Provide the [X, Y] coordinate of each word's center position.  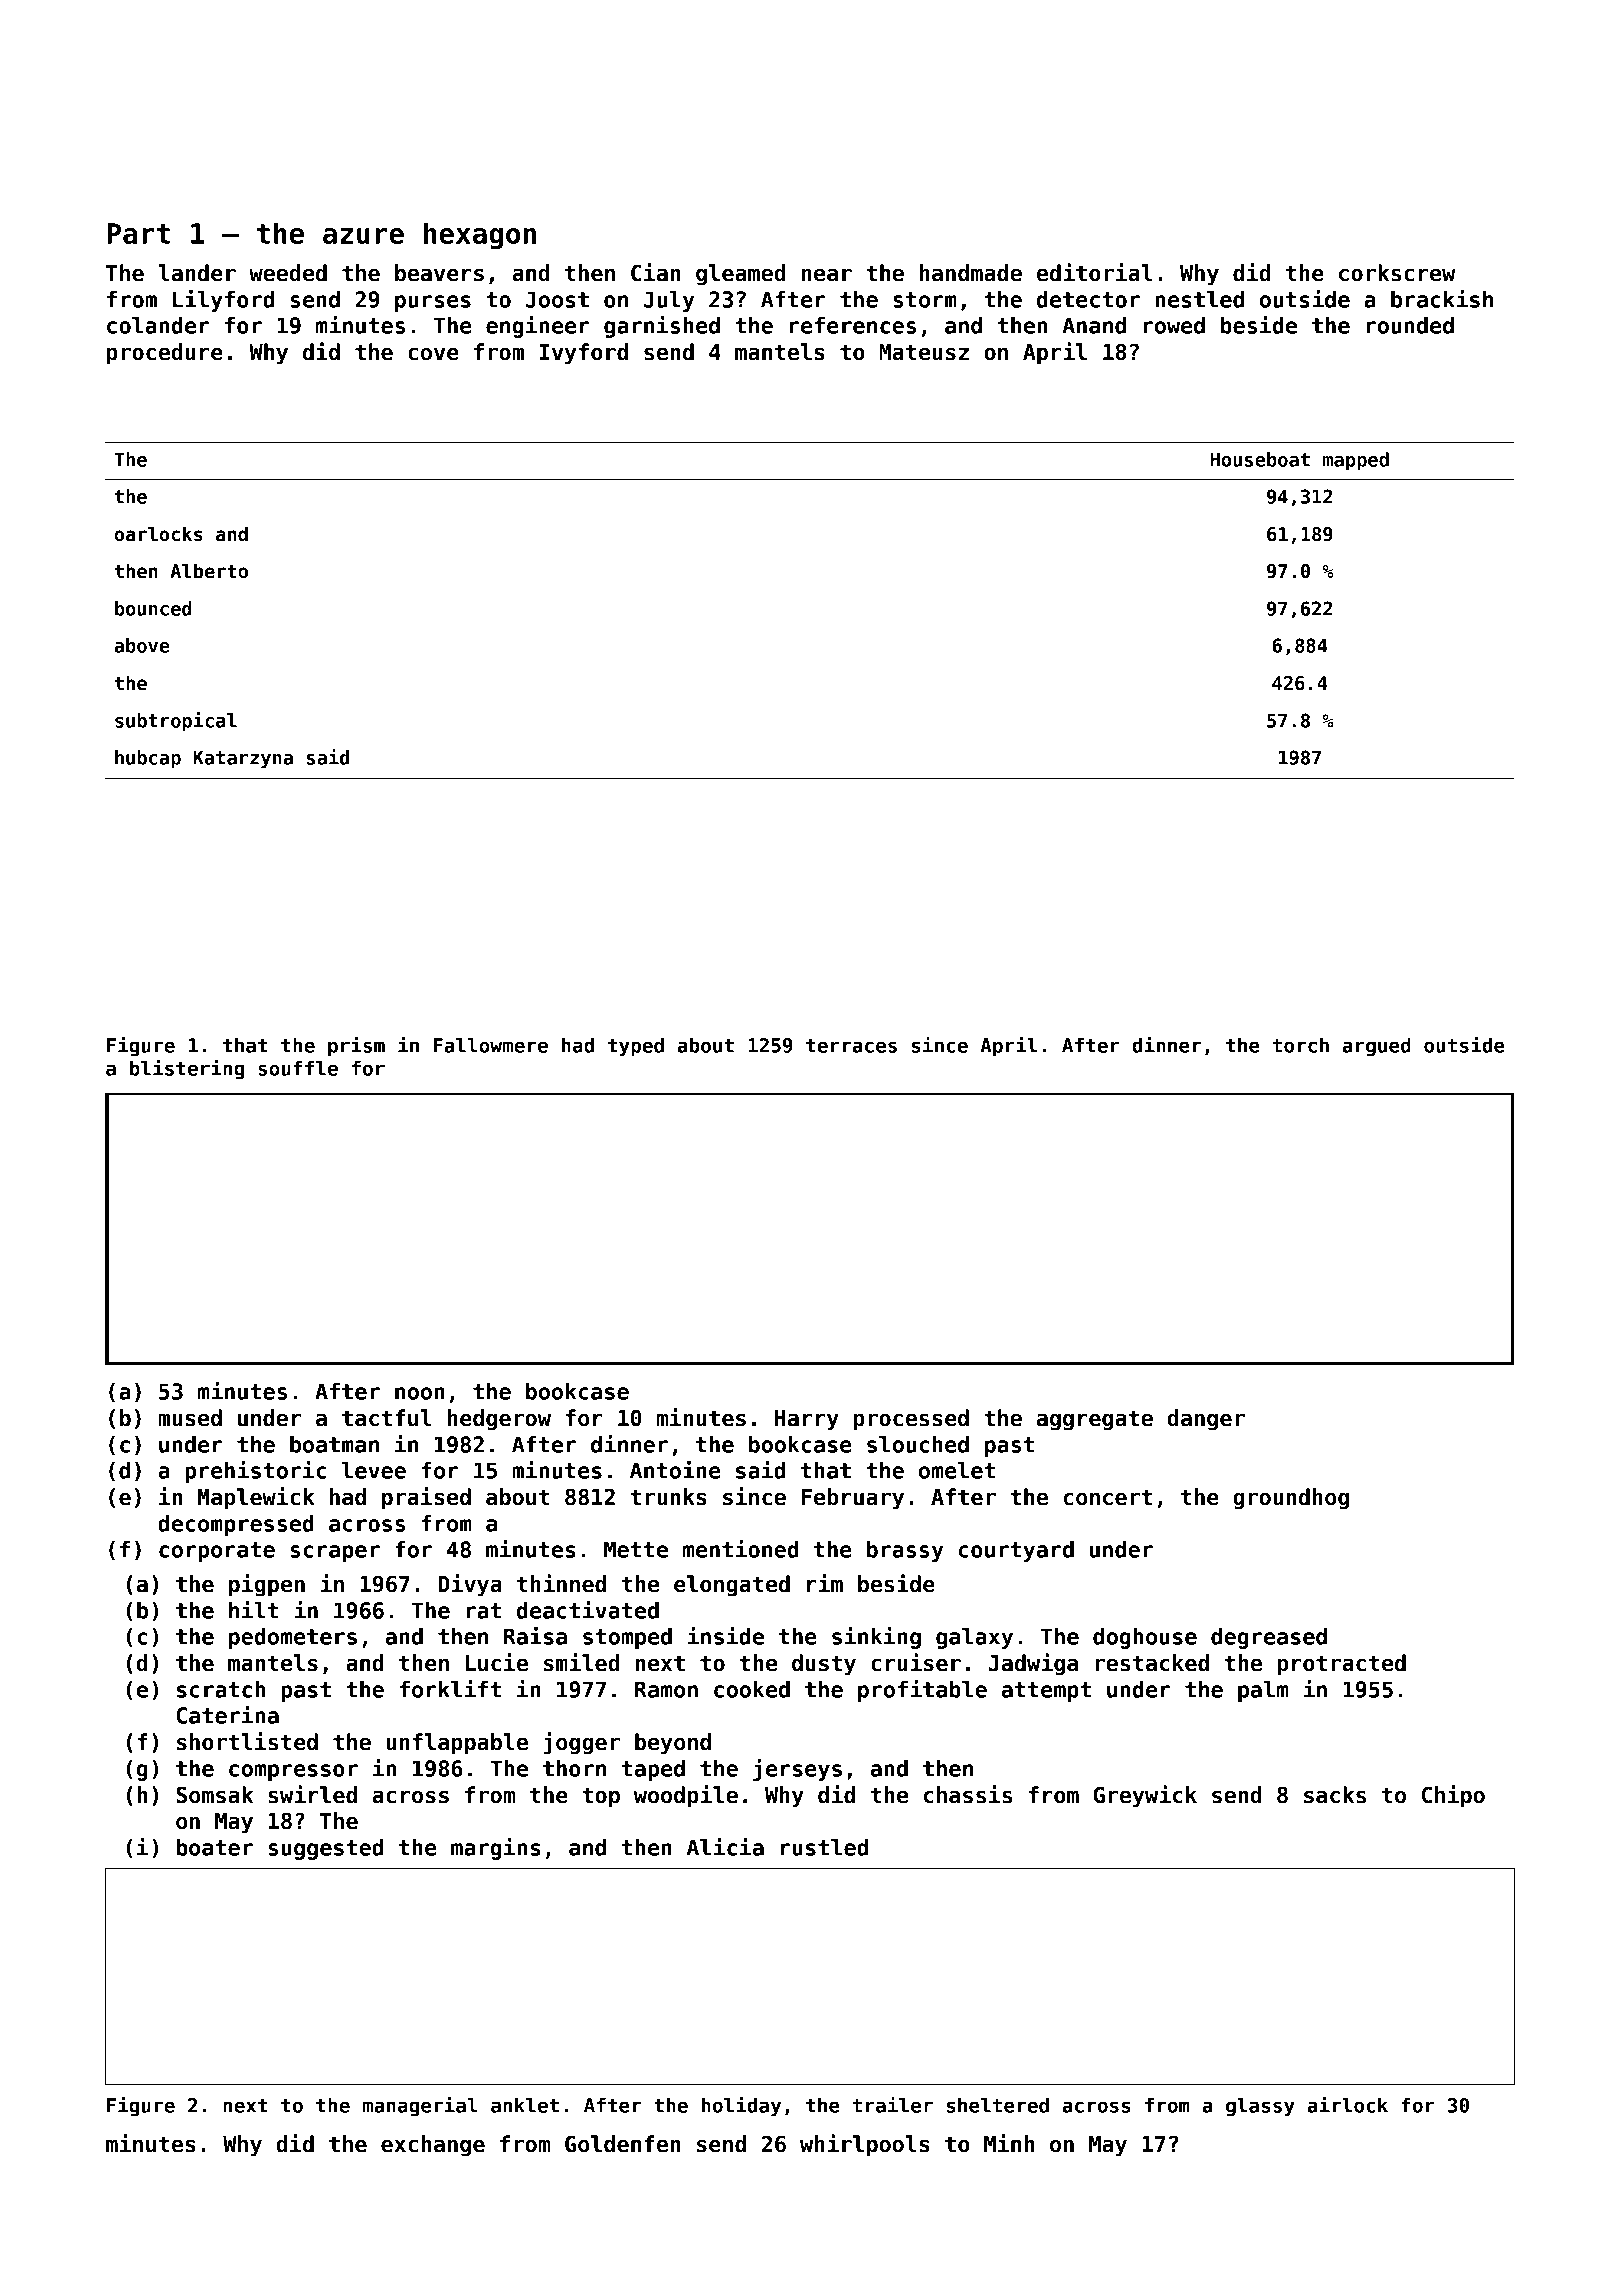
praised [426, 1498]
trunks [668, 1497]
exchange [433, 2146]
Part [138, 233]
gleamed [741, 275]
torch [1301, 1045]
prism [356, 1046]
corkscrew [1397, 273]
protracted [1341, 1665]
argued [1376, 1047]
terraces [851, 1046]
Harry [807, 1420]
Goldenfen [622, 2144]
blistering [187, 1069]
